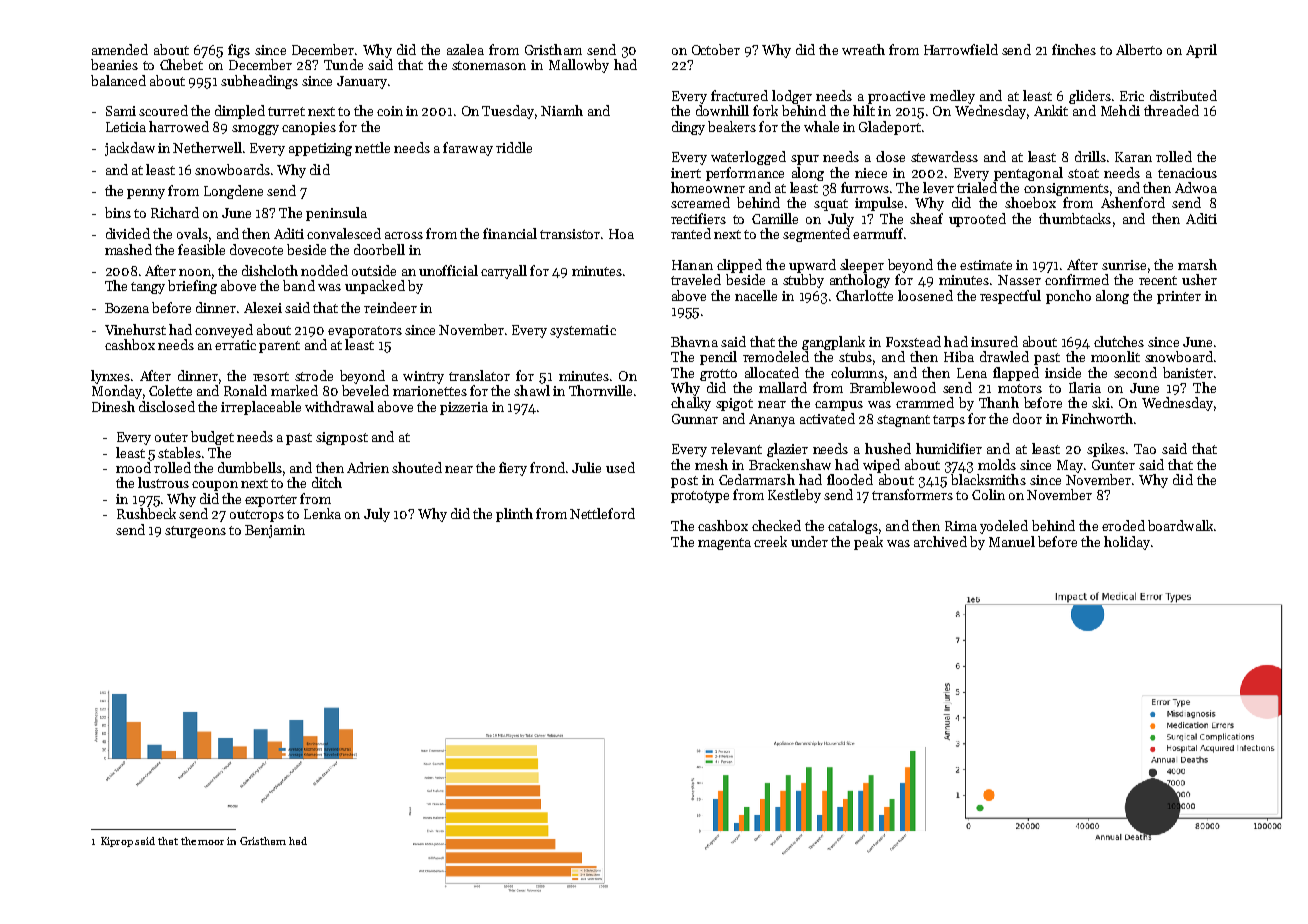 The height and width of the page is (924, 1308). What do you see at coordinates (1012, 541) in the page?
I see `Manuel` at bounding box center [1012, 541].
